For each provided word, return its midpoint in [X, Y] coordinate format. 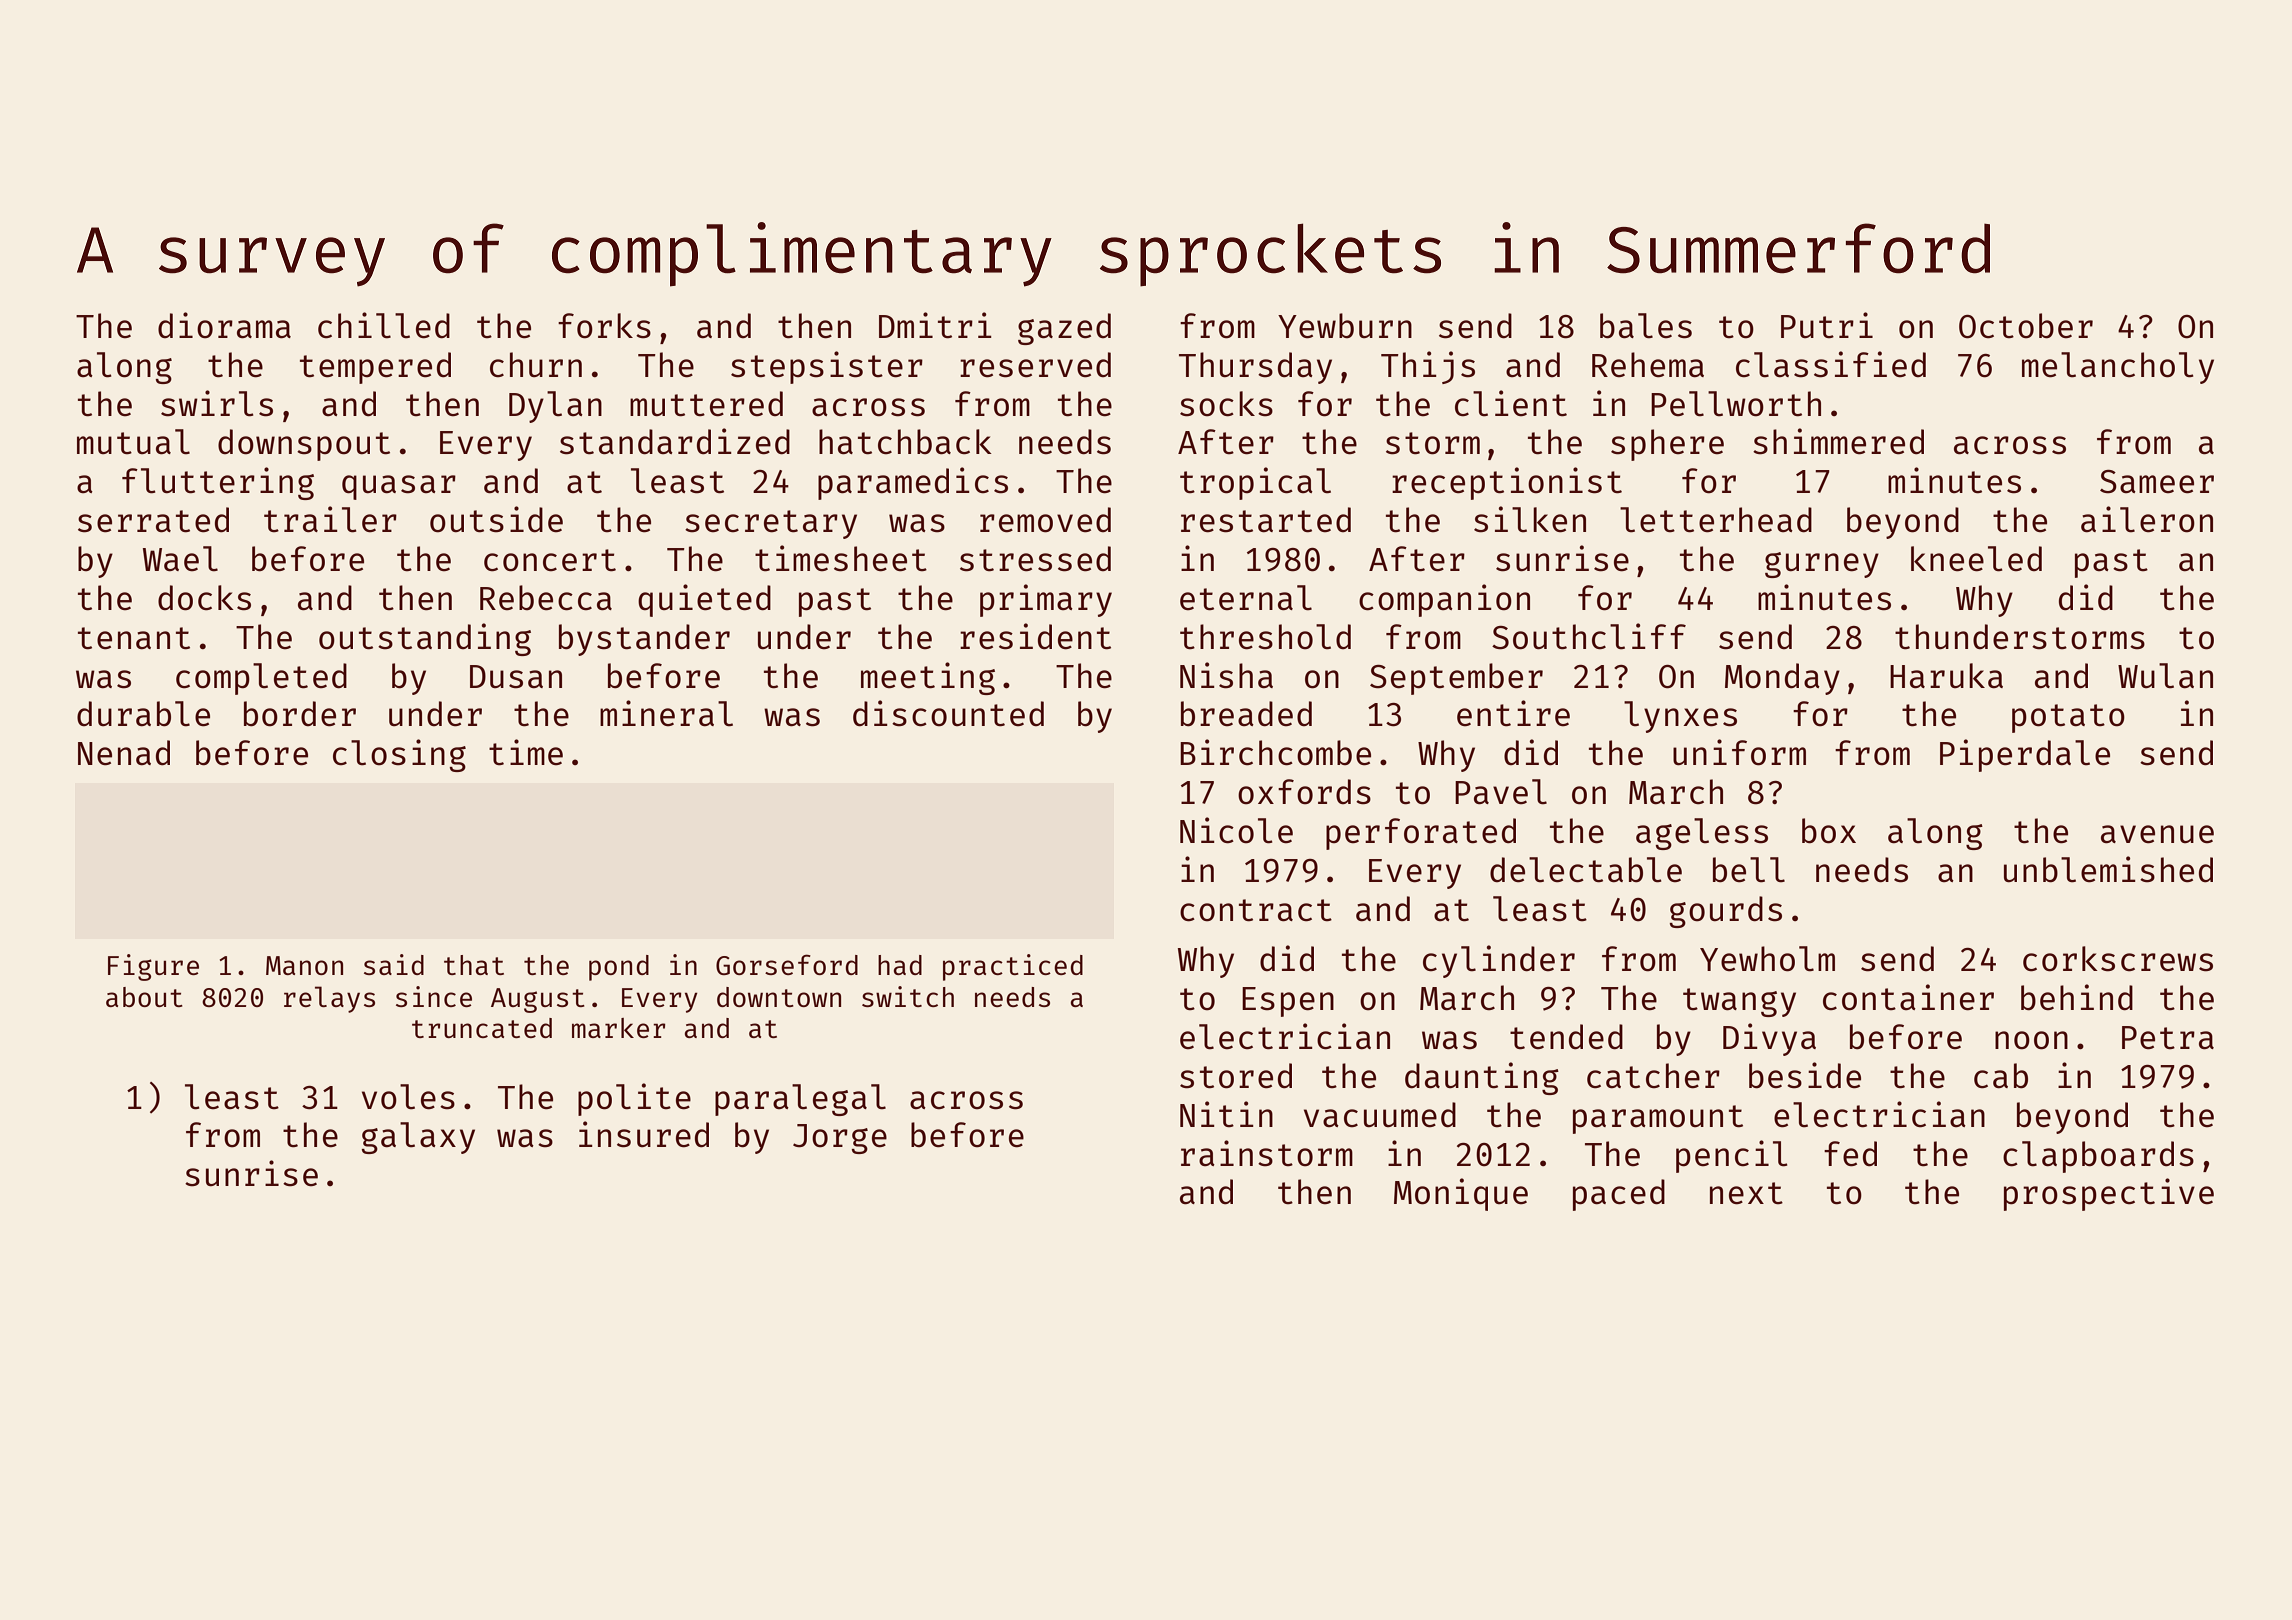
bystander [644, 640]
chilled [384, 325]
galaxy [418, 1138]
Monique [1461, 1194]
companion [1444, 600]
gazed [1064, 329]
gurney [1822, 565]
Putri [1827, 325]
